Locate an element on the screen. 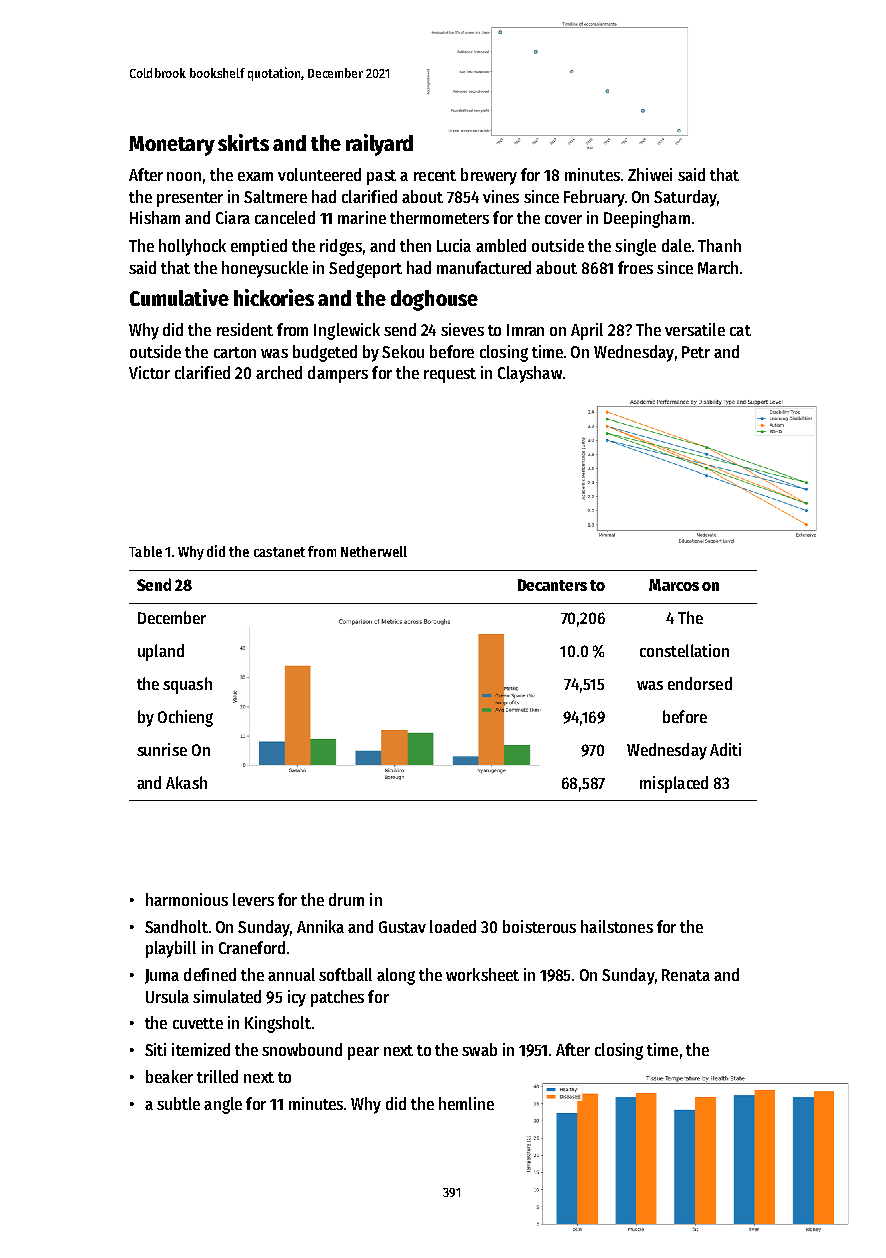  arched is located at coordinates (279, 372).
